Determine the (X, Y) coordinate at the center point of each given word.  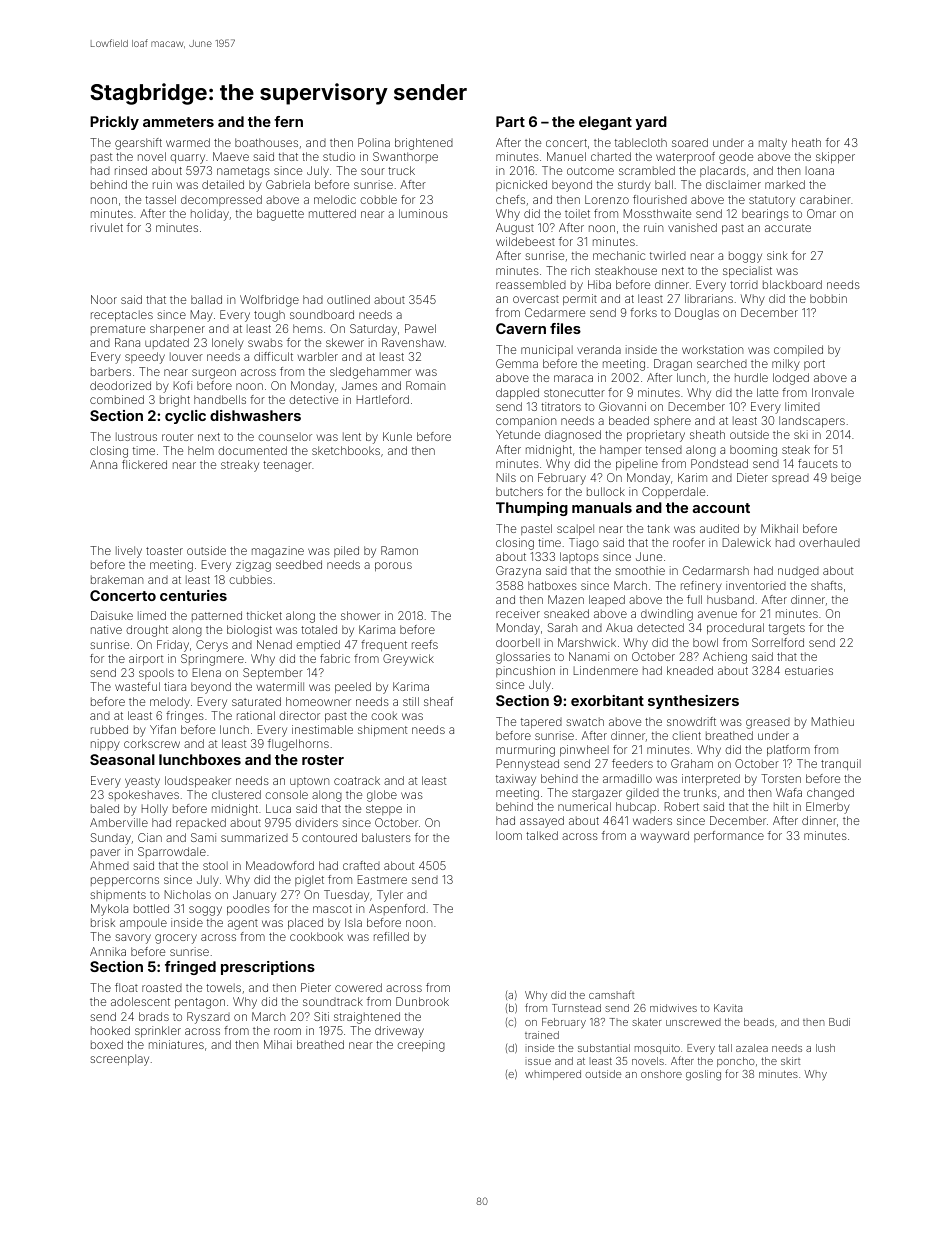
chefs (510, 199)
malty (773, 144)
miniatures (176, 1044)
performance (729, 836)
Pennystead (528, 765)
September (273, 674)
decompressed (221, 200)
